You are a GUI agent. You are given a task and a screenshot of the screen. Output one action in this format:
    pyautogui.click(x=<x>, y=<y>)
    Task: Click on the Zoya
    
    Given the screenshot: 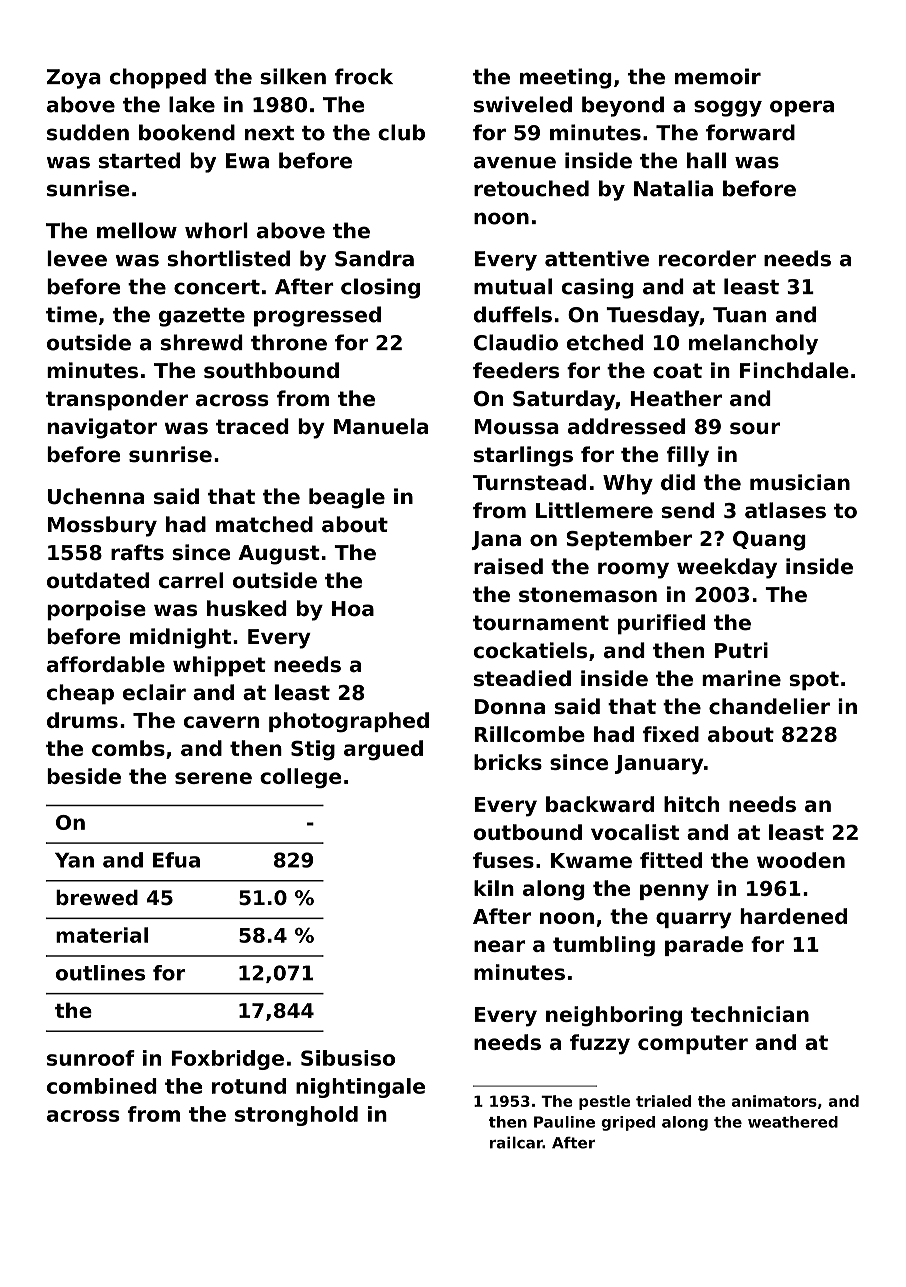 What is the action you would take?
    pyautogui.click(x=74, y=79)
